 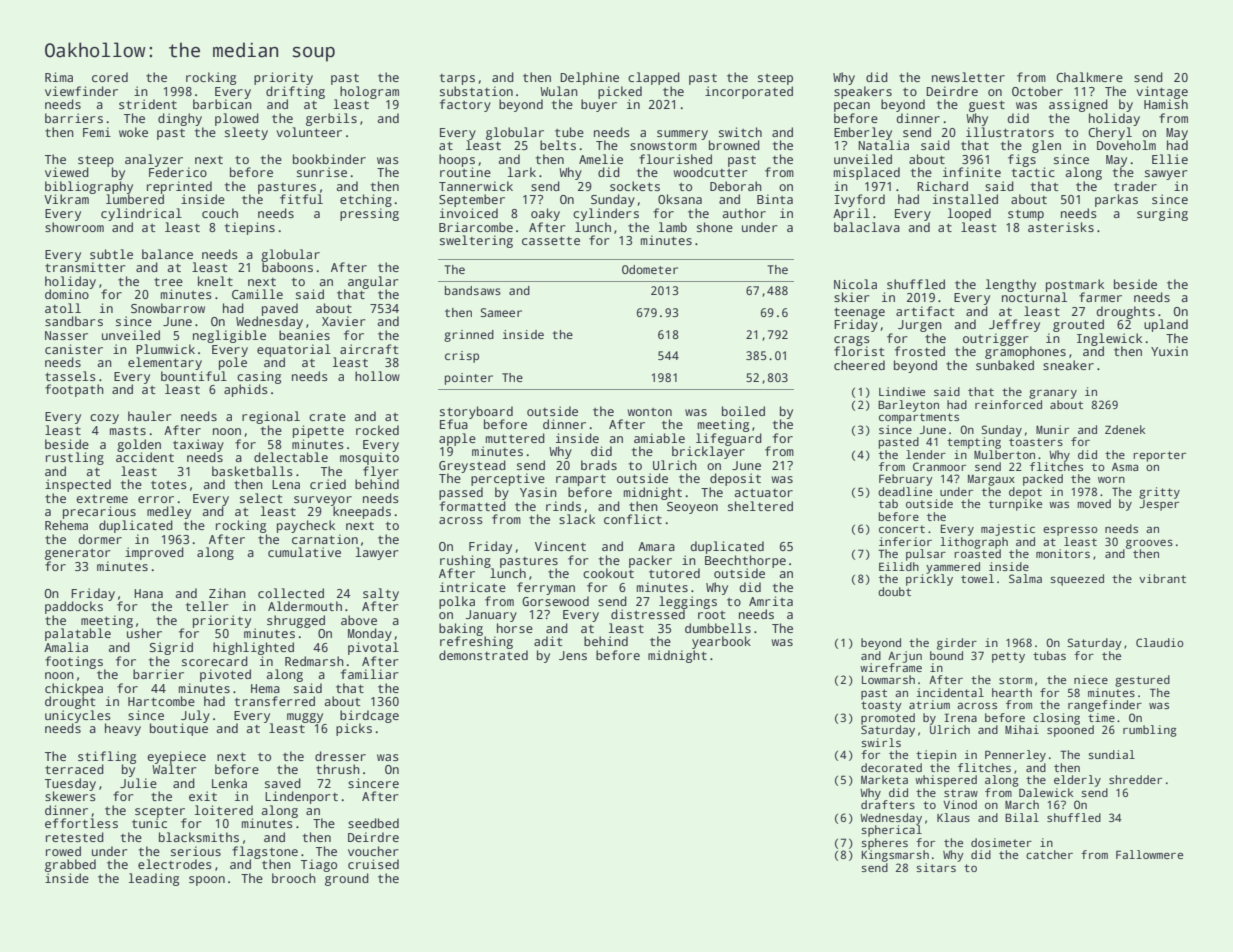 What do you see at coordinates (483, 655) in the screenshot?
I see `demonstrated` at bounding box center [483, 655].
